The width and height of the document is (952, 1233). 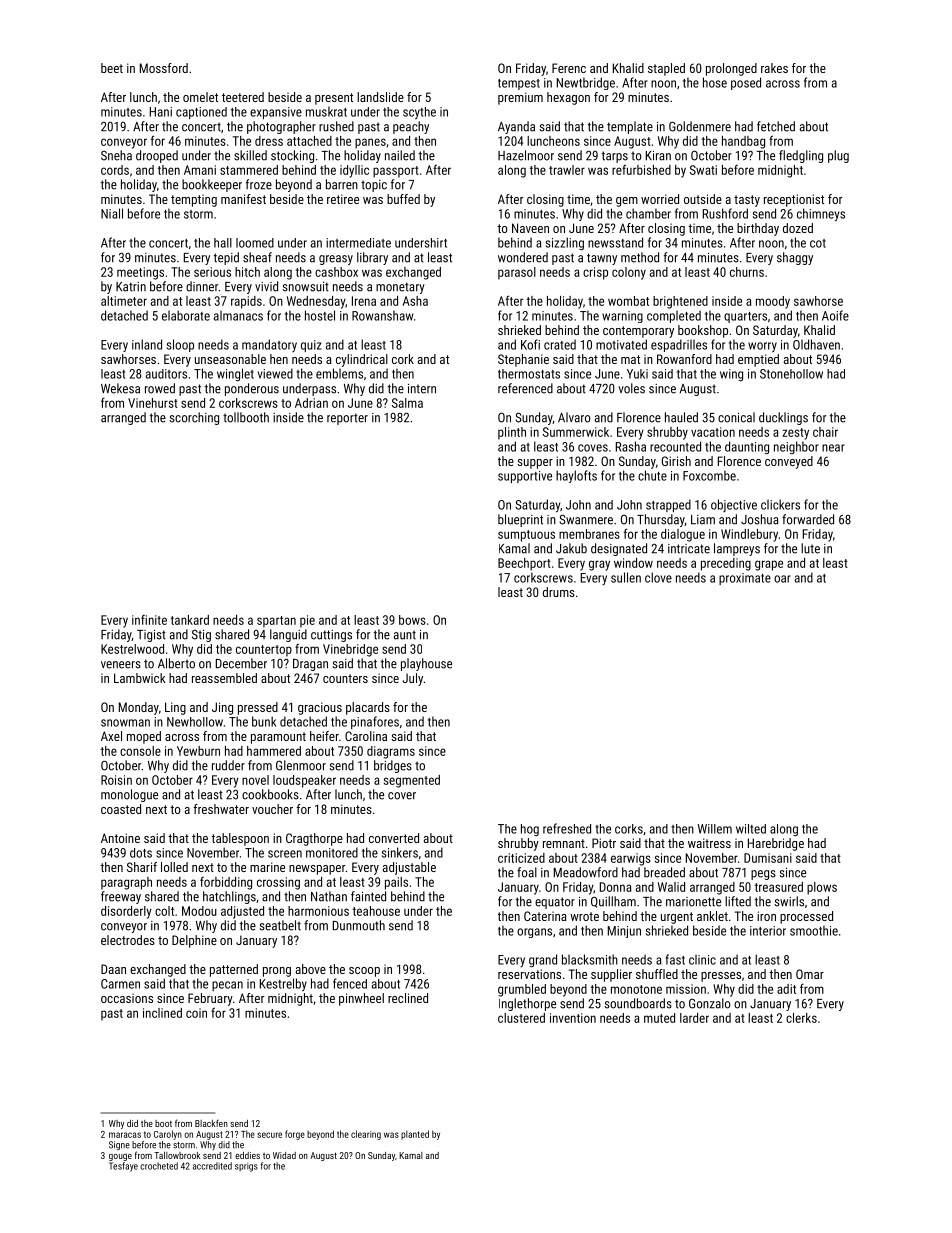 I want to click on disorderly, so click(x=126, y=912).
